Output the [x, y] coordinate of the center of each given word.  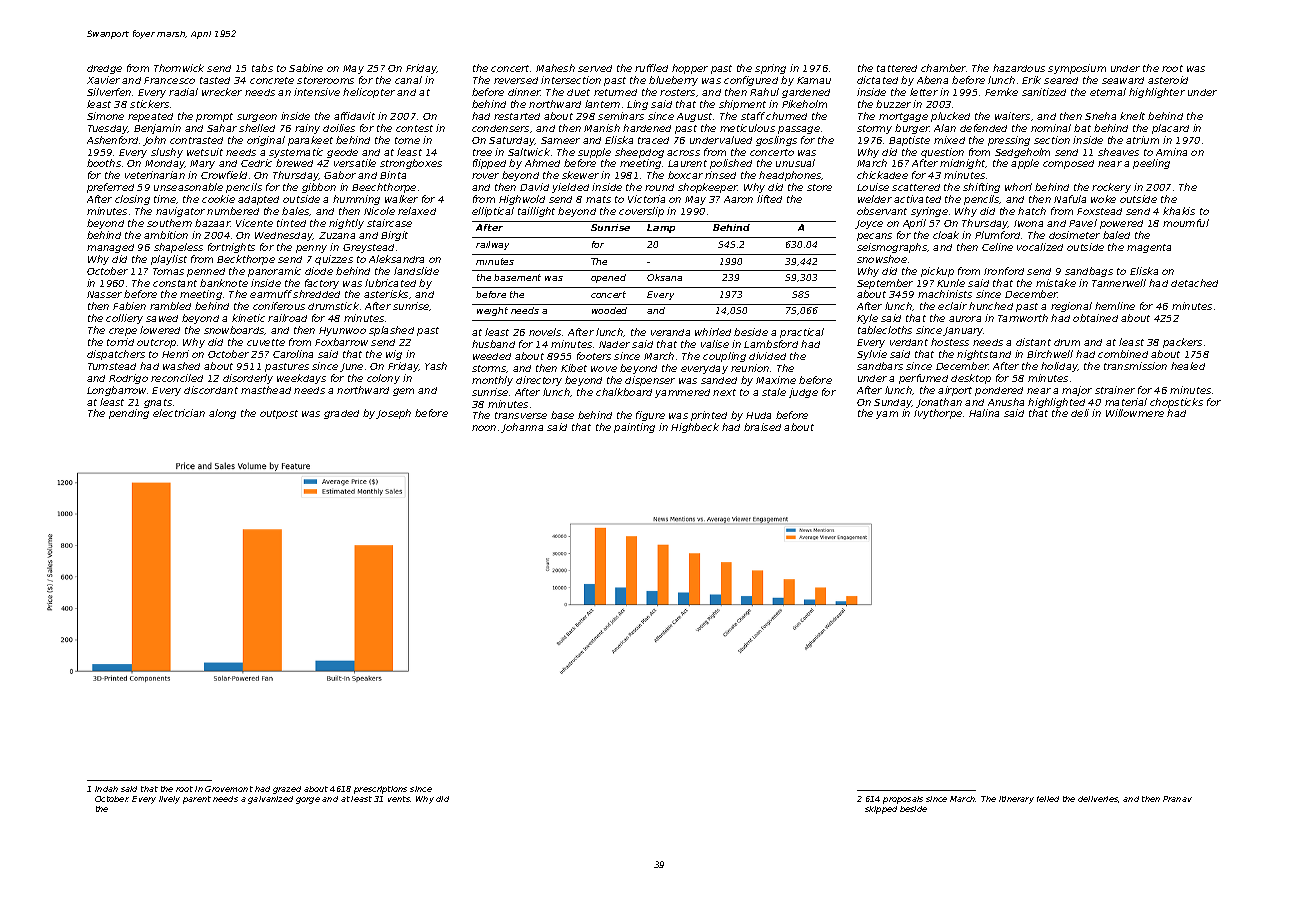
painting [634, 428]
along [222, 414]
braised [762, 427]
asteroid [1168, 80]
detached [1194, 283]
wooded [609, 310]
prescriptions [380, 790]
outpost [279, 414]
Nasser [104, 294]
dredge [104, 69]
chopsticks [1176, 403]
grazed [287, 790]
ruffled [651, 68]
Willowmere [1135, 413]
